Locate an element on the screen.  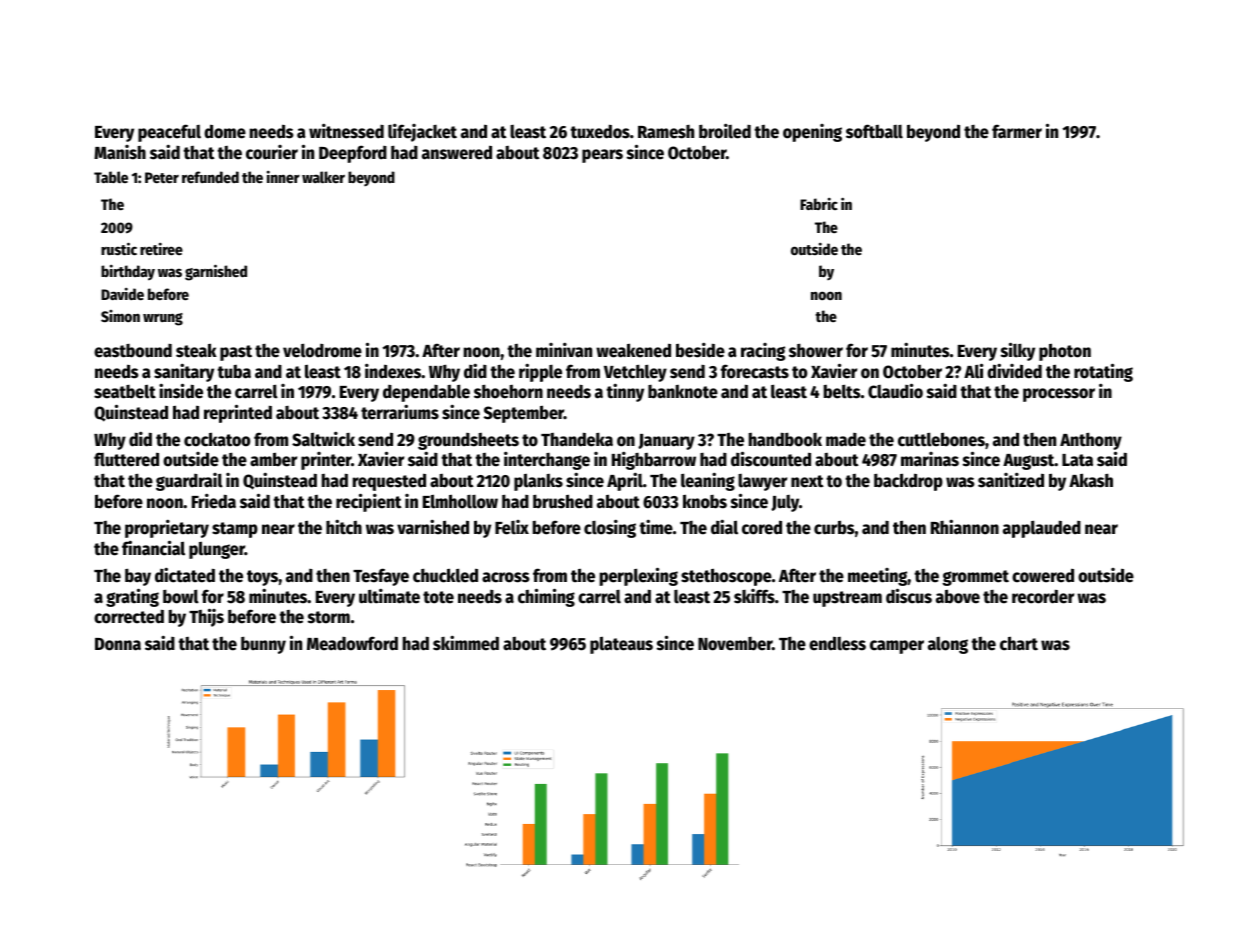
Anthony is located at coordinates (1091, 441).
